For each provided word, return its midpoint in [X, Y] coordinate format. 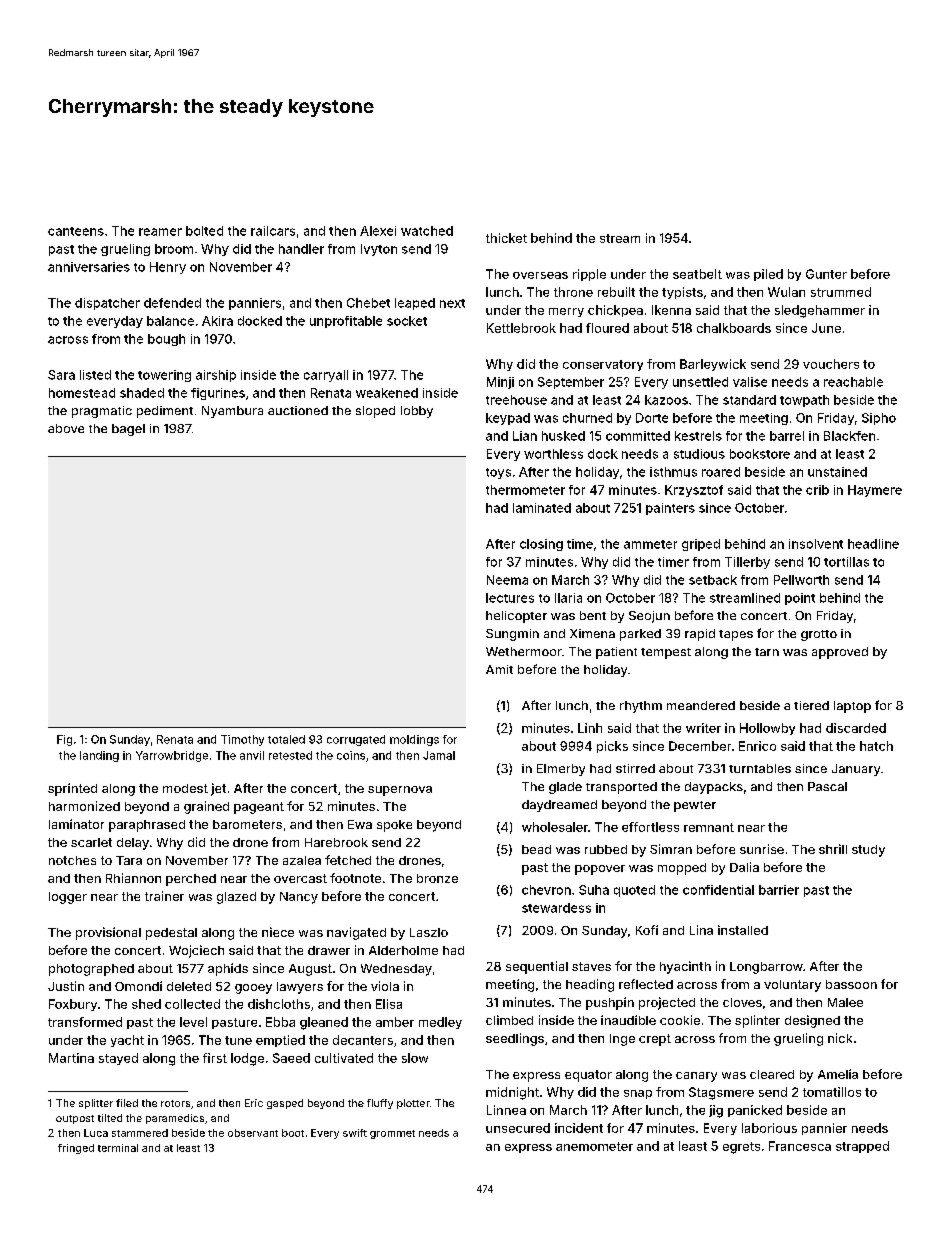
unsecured [518, 1128]
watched [427, 231]
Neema [507, 580]
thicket [506, 238]
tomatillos [832, 1092]
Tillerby [747, 563]
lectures [510, 598]
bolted [204, 231]
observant [253, 1133]
